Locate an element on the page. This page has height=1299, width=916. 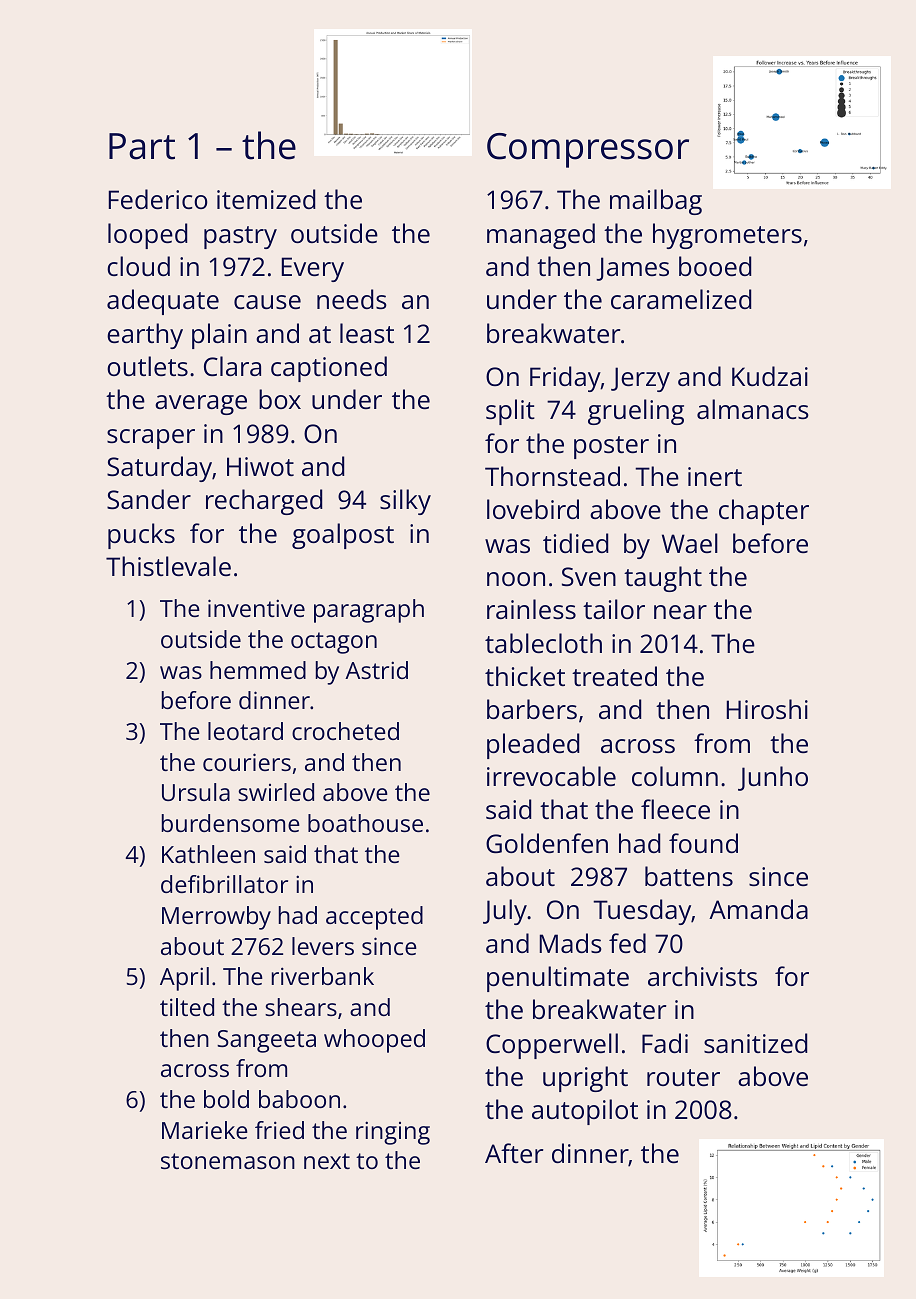
mailbag is located at coordinates (656, 202).
